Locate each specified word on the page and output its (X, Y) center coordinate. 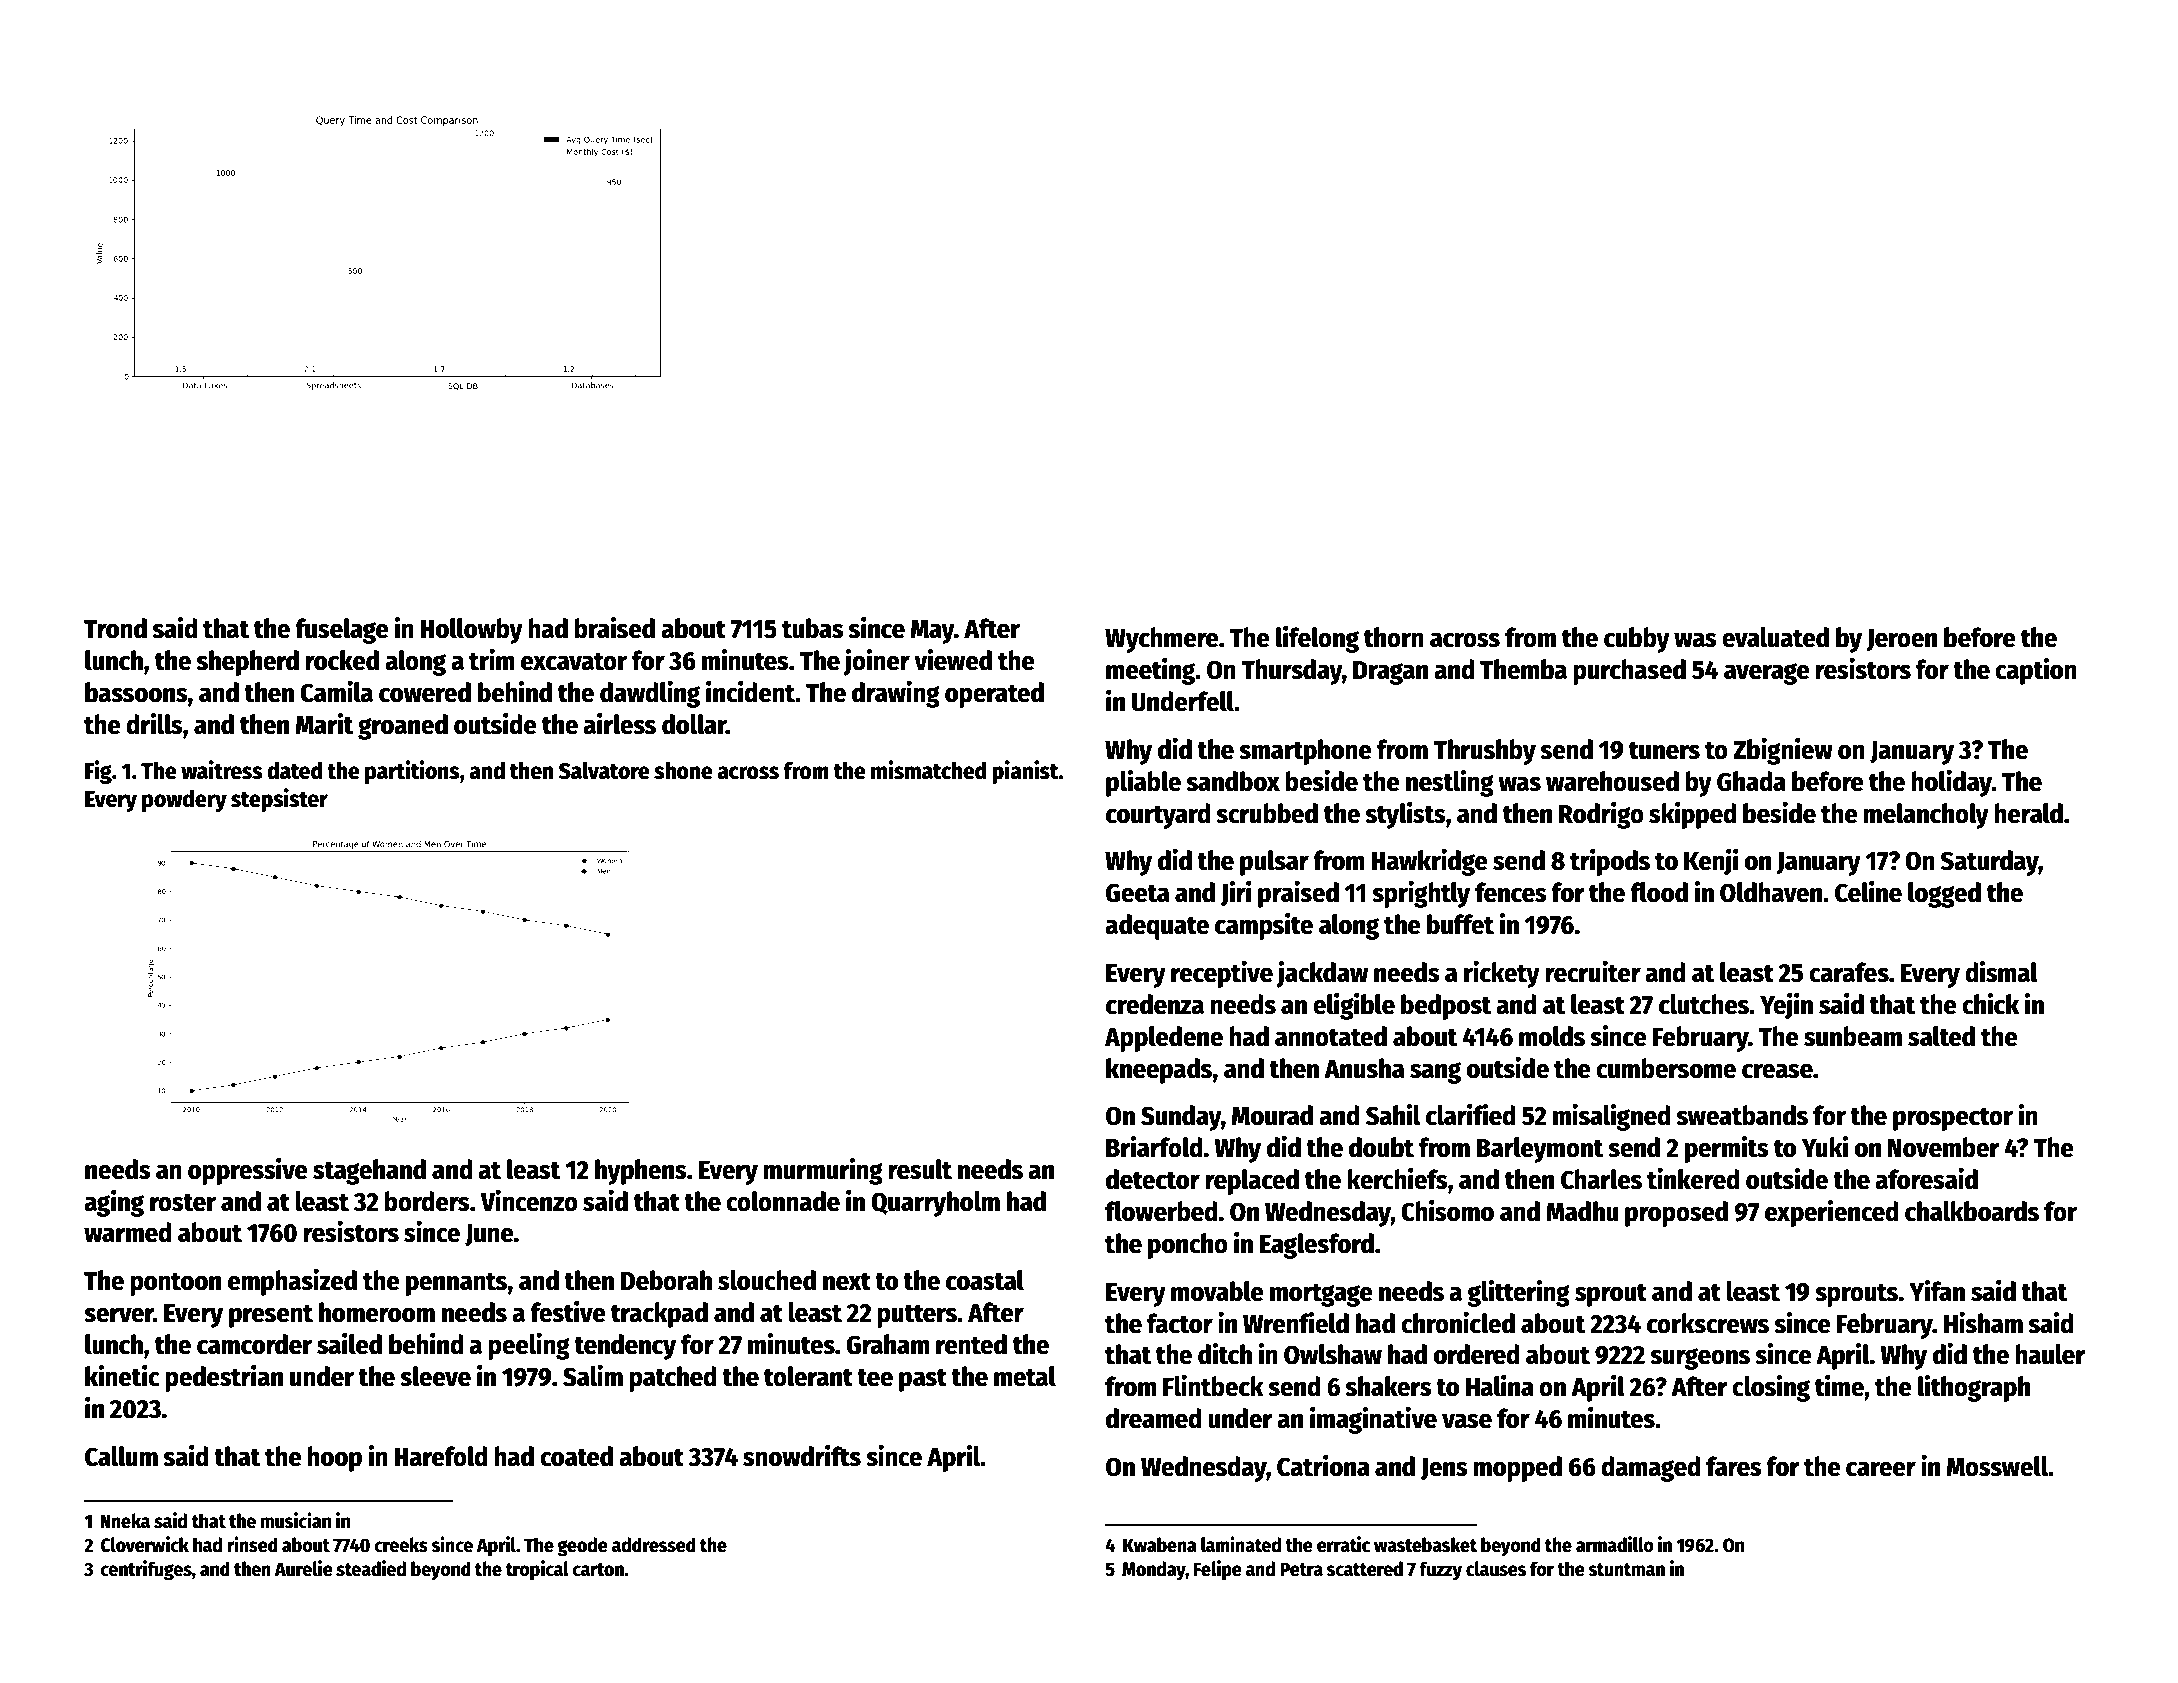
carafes (1849, 972)
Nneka (125, 1521)
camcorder (254, 1344)
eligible (1354, 1006)
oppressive (248, 1171)
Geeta (1137, 893)
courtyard (1158, 816)
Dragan (1390, 673)
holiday (1951, 783)
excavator (574, 661)
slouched (767, 1280)
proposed (1676, 1214)
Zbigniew (1783, 751)
